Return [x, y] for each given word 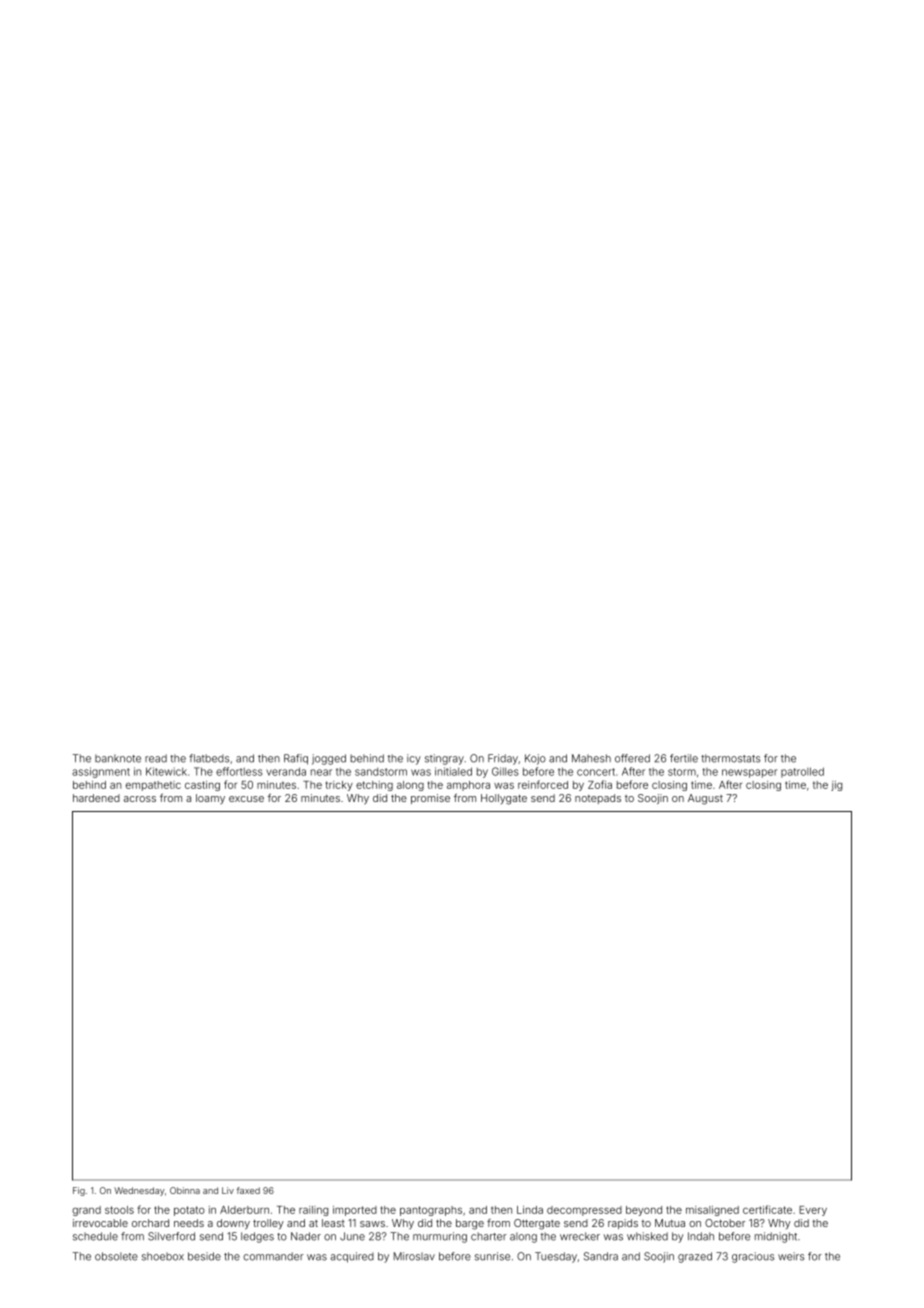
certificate [767, 1209]
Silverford [171, 1236]
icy [414, 759]
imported [355, 1211]
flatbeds [209, 758]
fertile [684, 758]
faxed [248, 1190]
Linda [530, 1210]
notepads [598, 799]
